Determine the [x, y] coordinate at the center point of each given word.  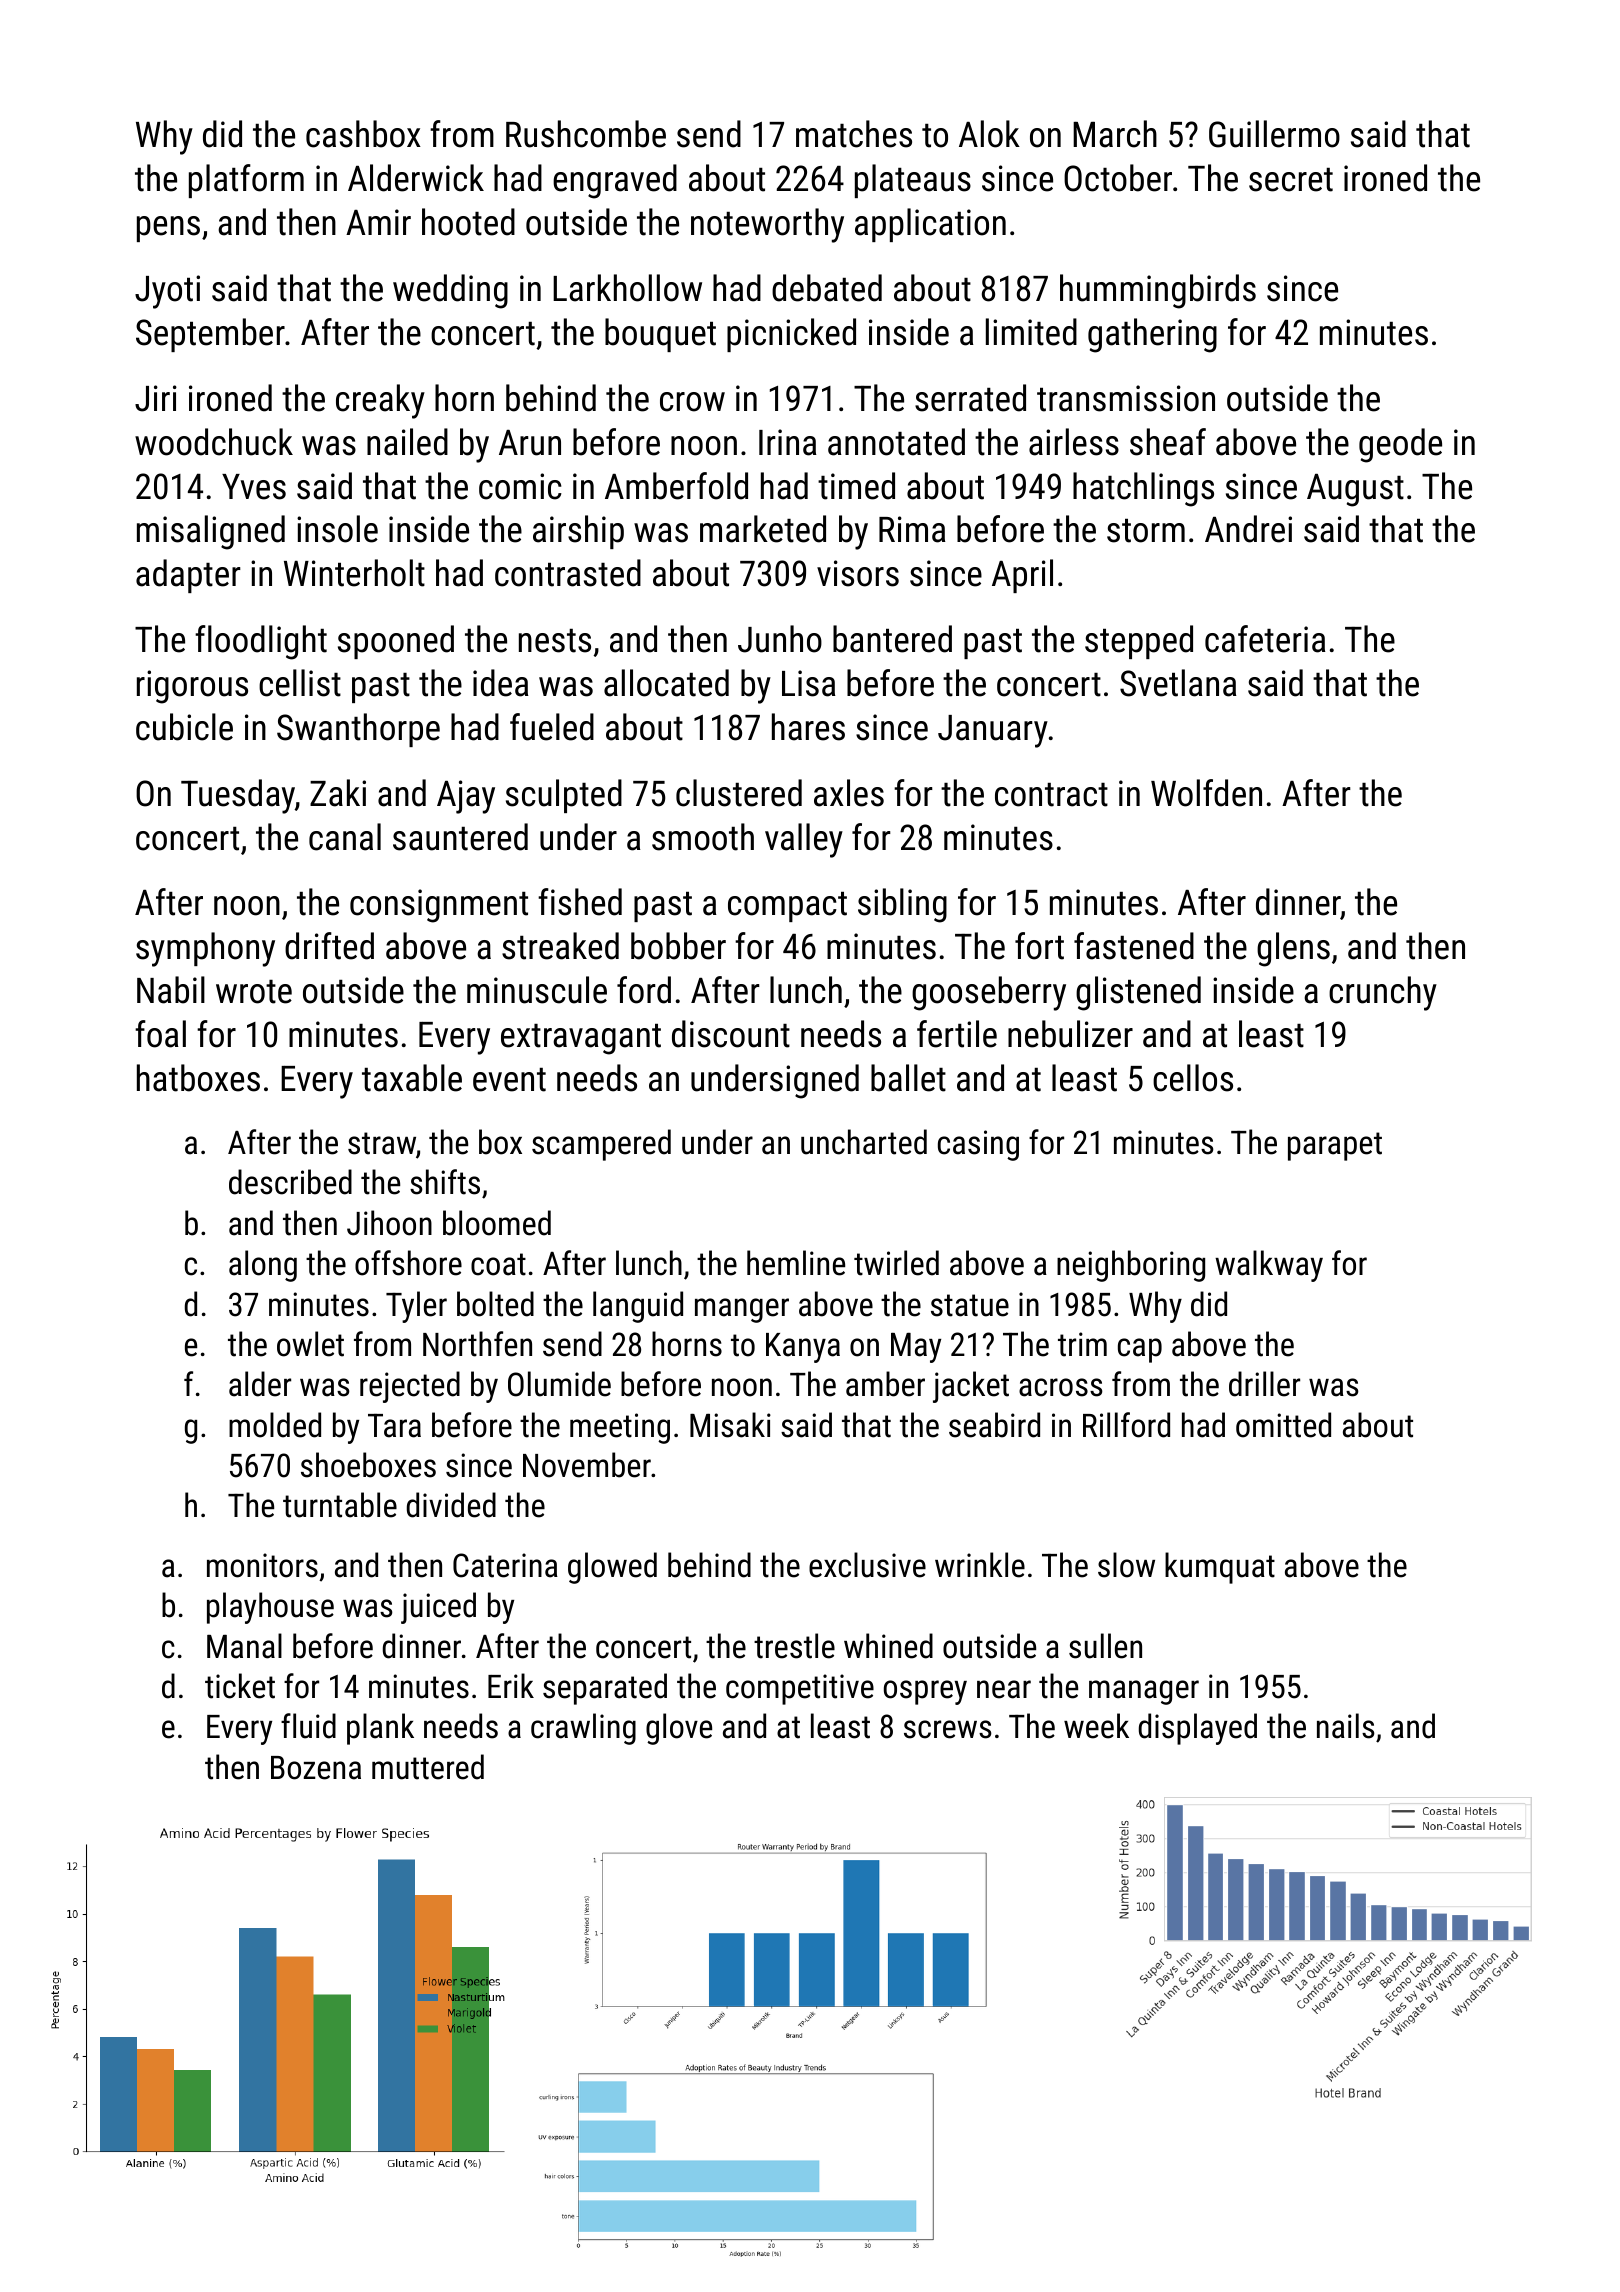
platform [246, 181]
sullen [1105, 1646]
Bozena [316, 1768]
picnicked [791, 335]
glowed [612, 1568]
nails [1346, 1726]
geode [1400, 445]
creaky [380, 401]
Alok [989, 134]
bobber [678, 946]
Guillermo [1274, 134]
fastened [1134, 946]
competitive [800, 1689]
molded [275, 1425]
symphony [205, 949]
